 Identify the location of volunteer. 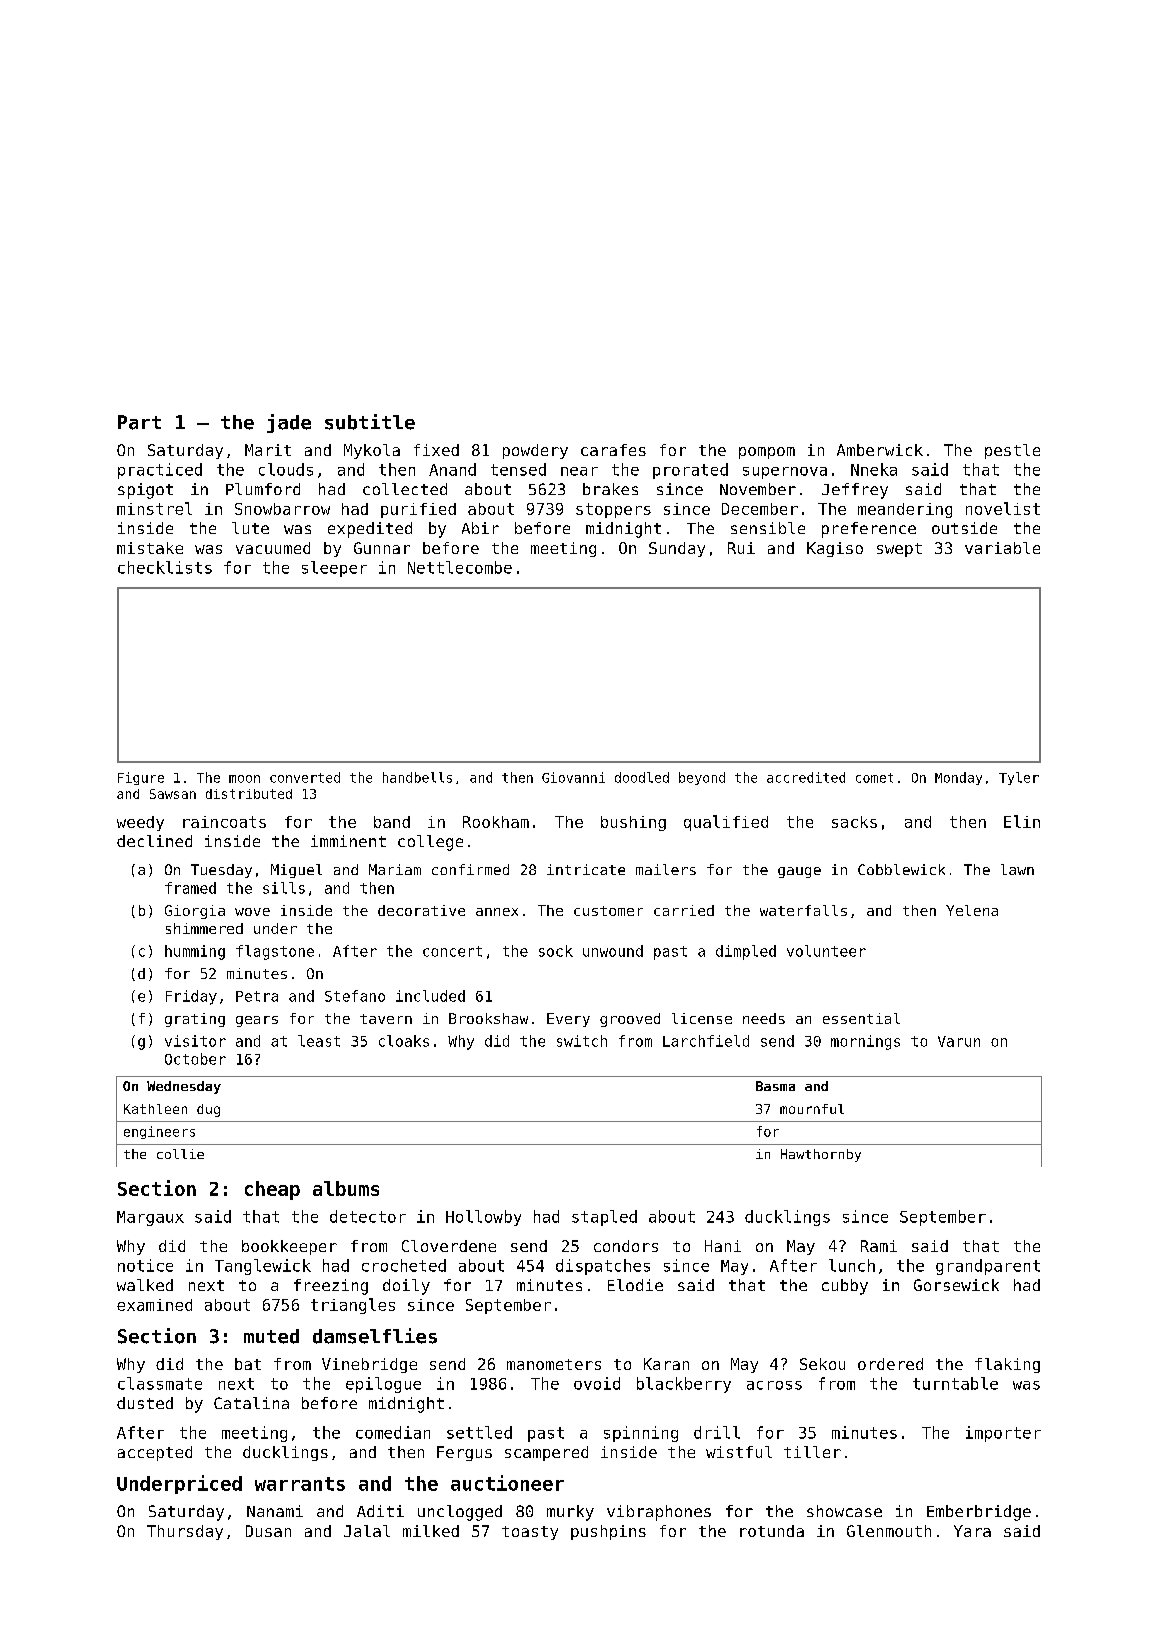
(826, 951).
